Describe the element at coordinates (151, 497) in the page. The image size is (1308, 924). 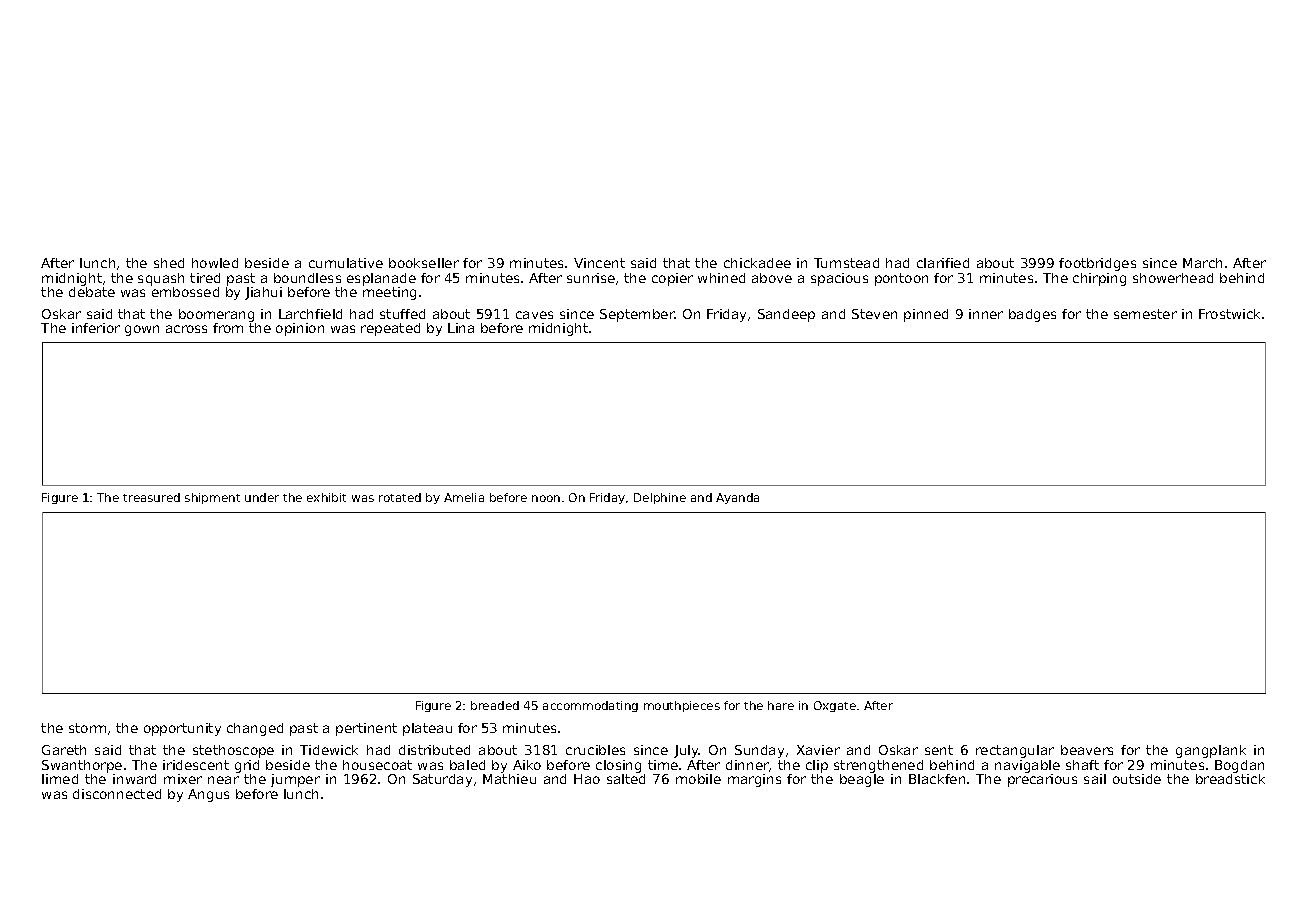
I see `treasured` at that location.
